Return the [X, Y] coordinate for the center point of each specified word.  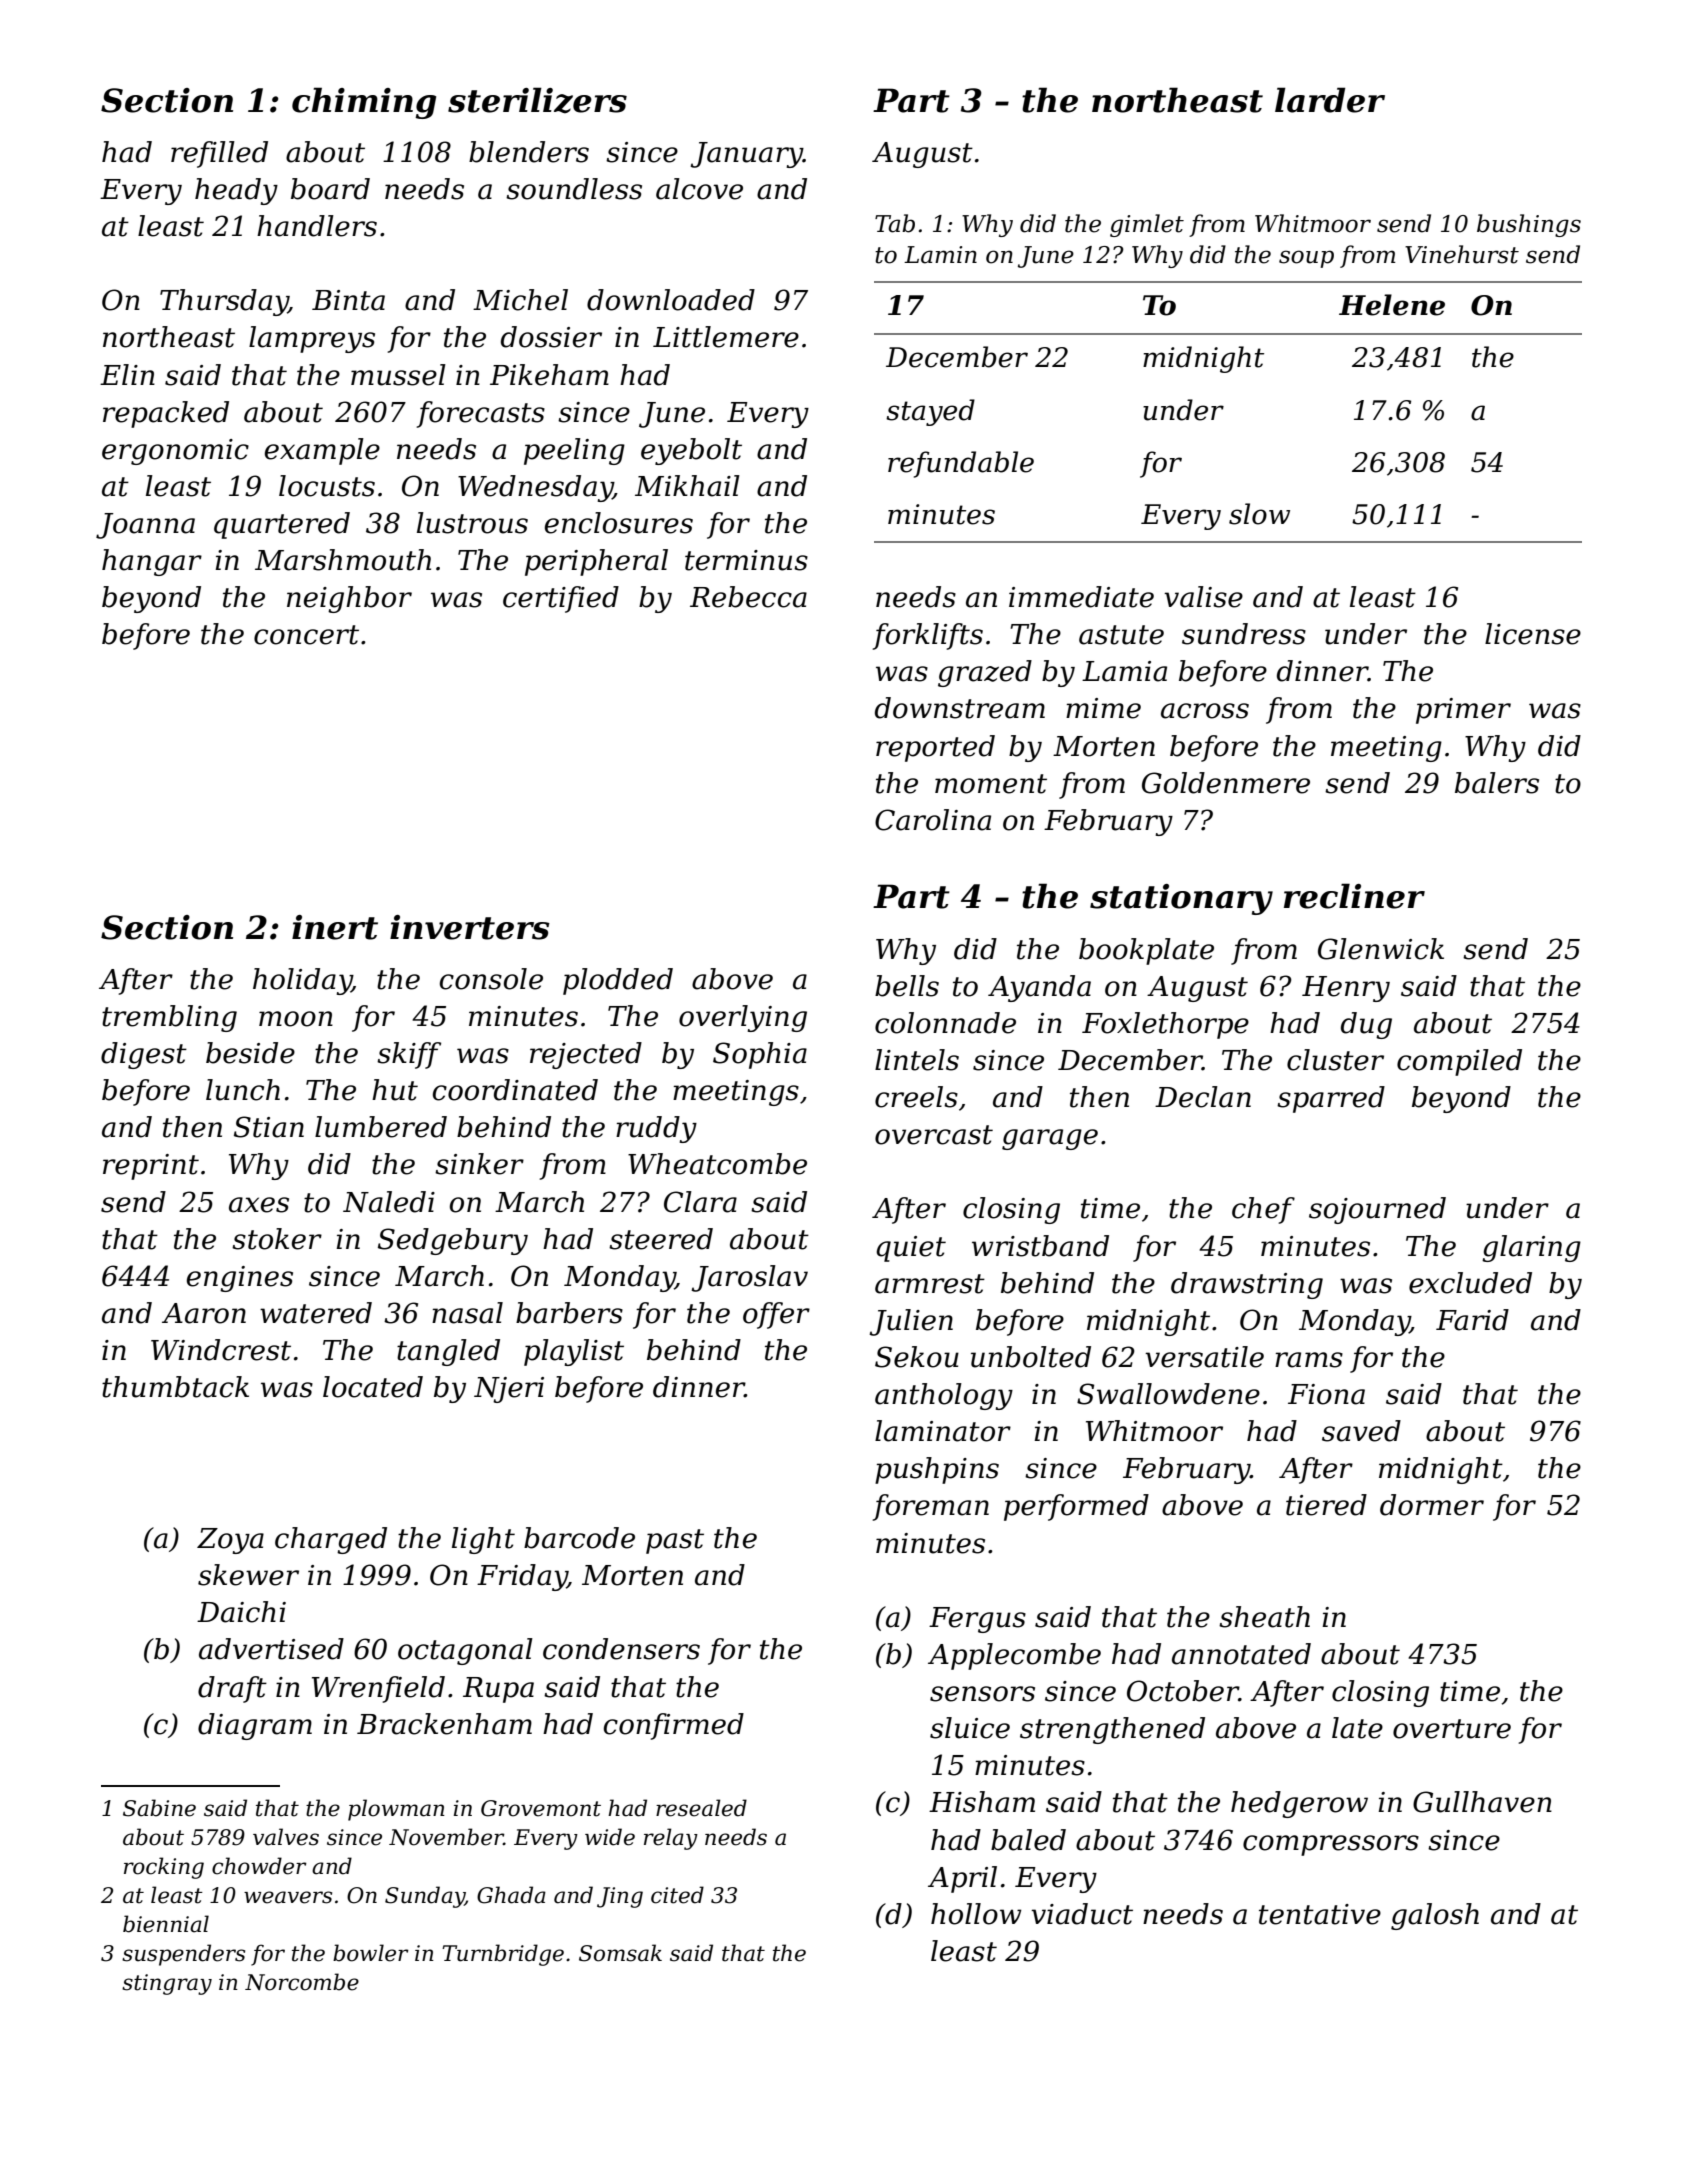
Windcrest [221, 1350]
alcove [699, 189]
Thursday [224, 302]
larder [1330, 100]
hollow [976, 1914]
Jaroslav [749, 1278]
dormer [1432, 1505]
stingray [167, 1984]
